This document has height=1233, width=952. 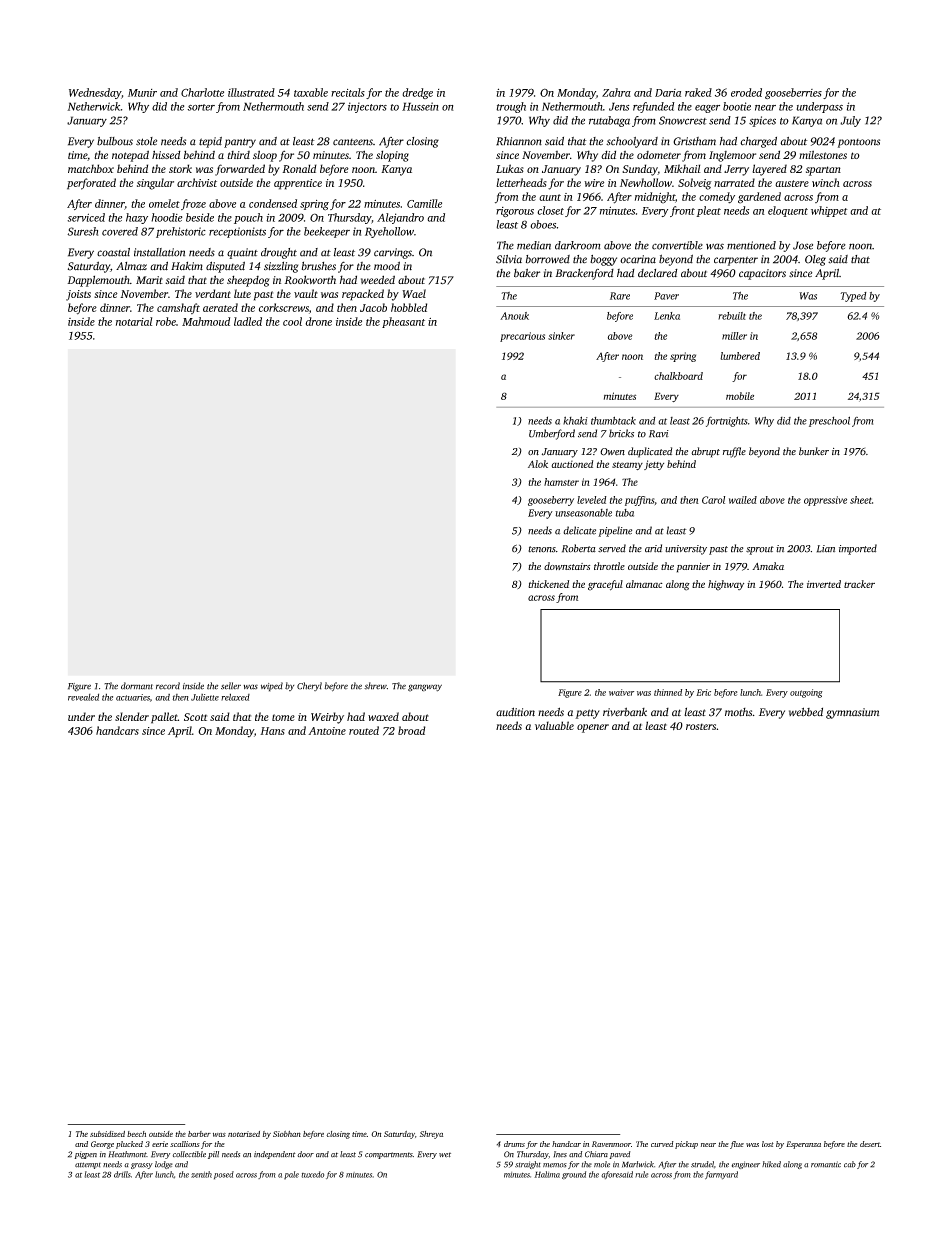 What do you see at coordinates (424, 203) in the document?
I see `Camille` at bounding box center [424, 203].
